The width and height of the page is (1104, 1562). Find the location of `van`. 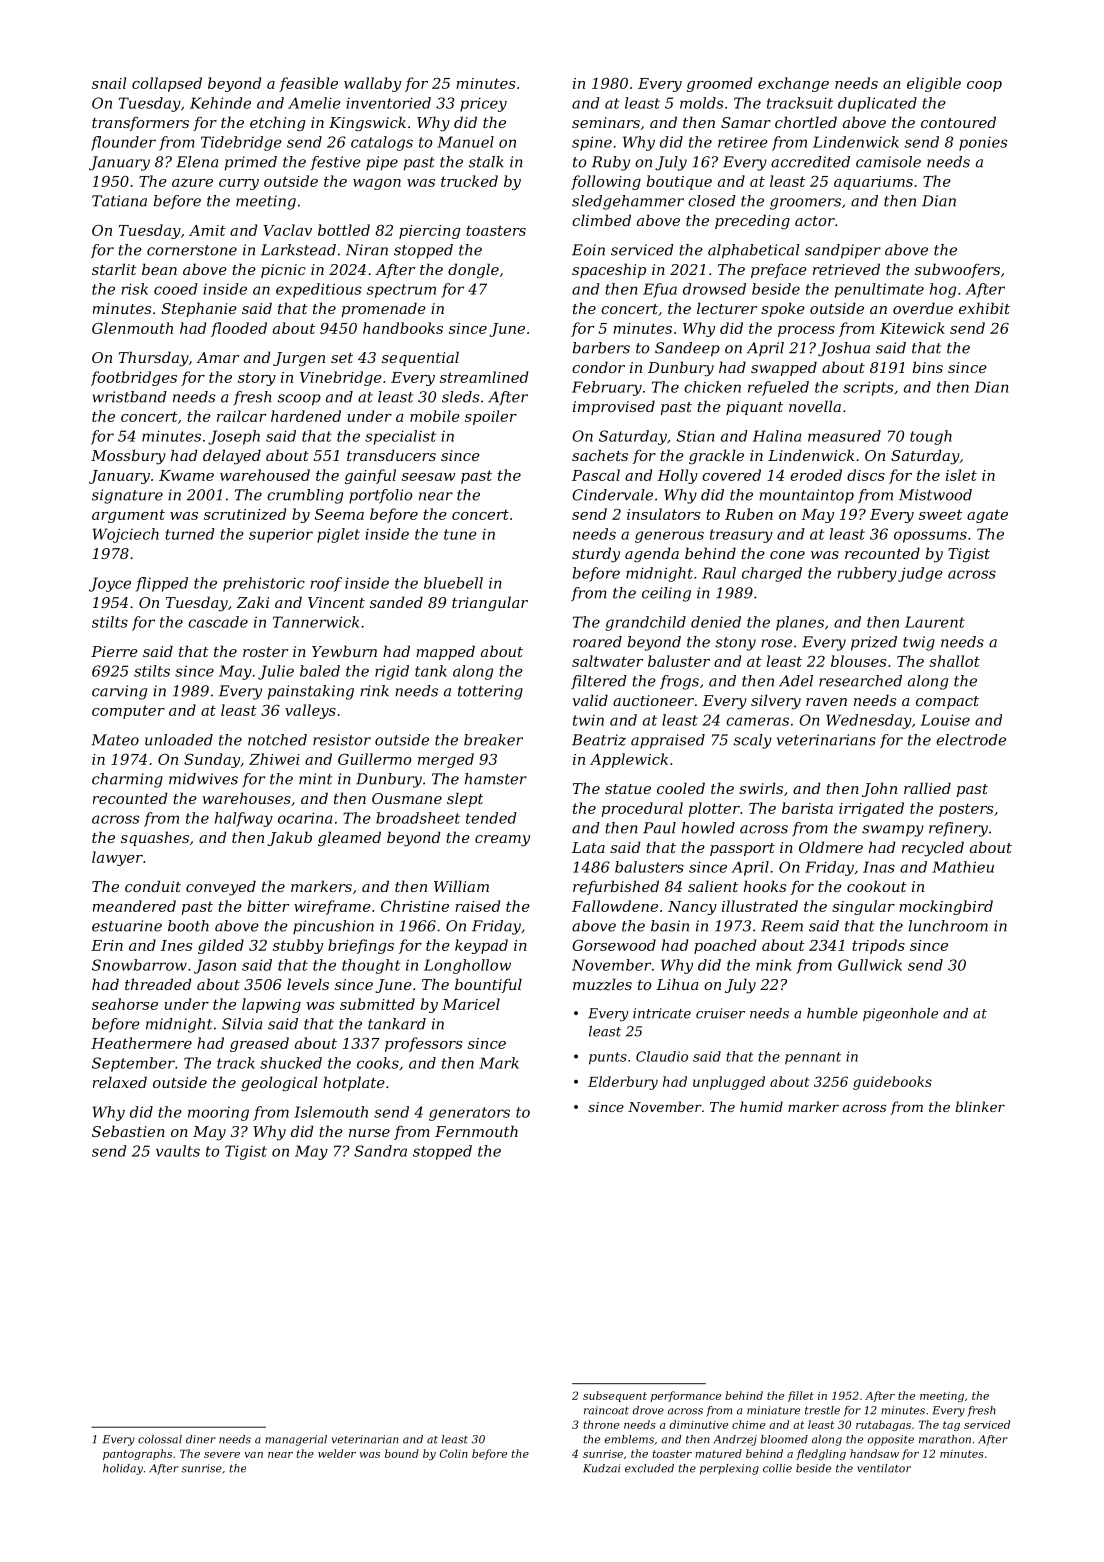

van is located at coordinates (253, 1455).
